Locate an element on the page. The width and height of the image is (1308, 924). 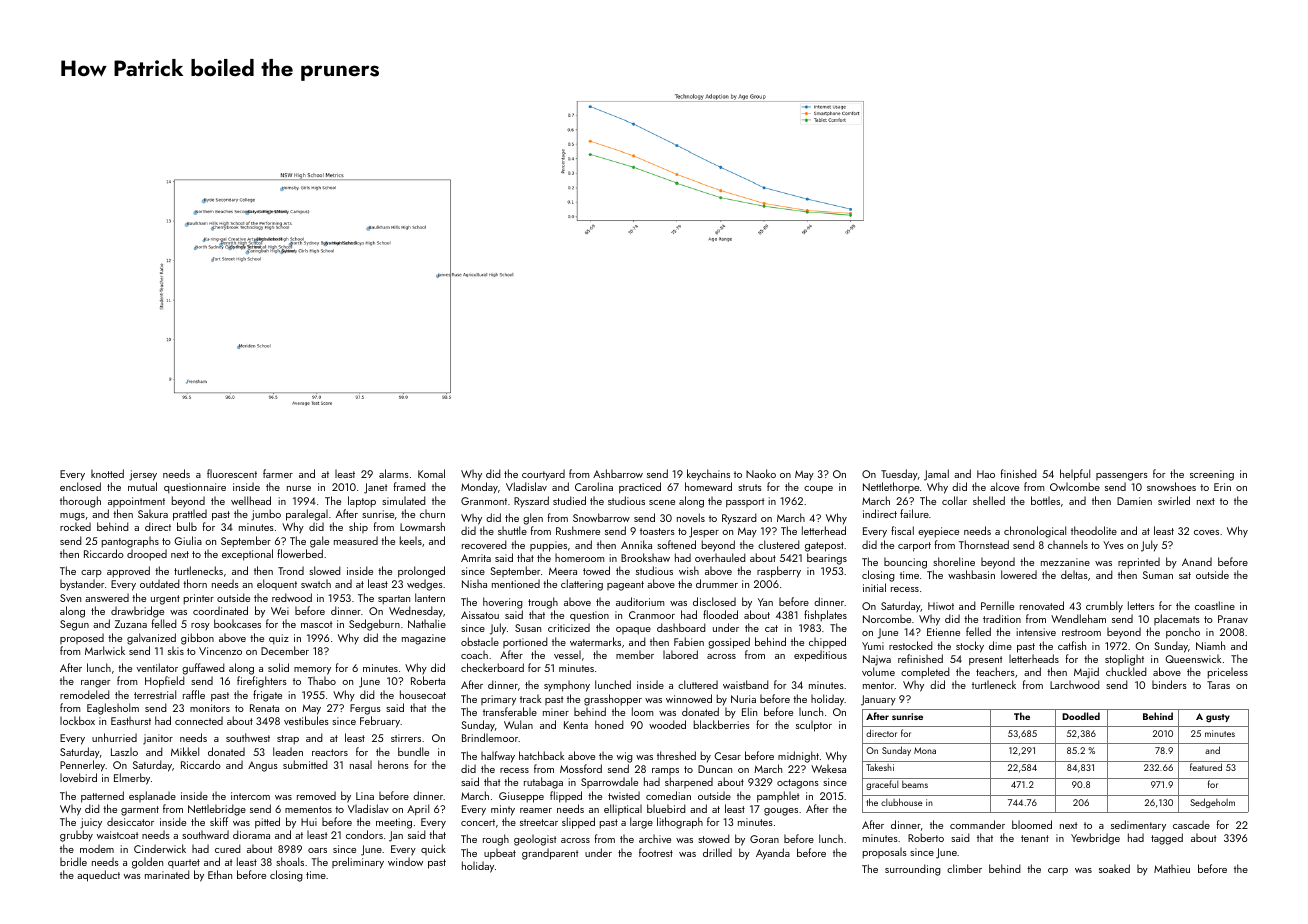
grasshopper is located at coordinates (613, 700).
